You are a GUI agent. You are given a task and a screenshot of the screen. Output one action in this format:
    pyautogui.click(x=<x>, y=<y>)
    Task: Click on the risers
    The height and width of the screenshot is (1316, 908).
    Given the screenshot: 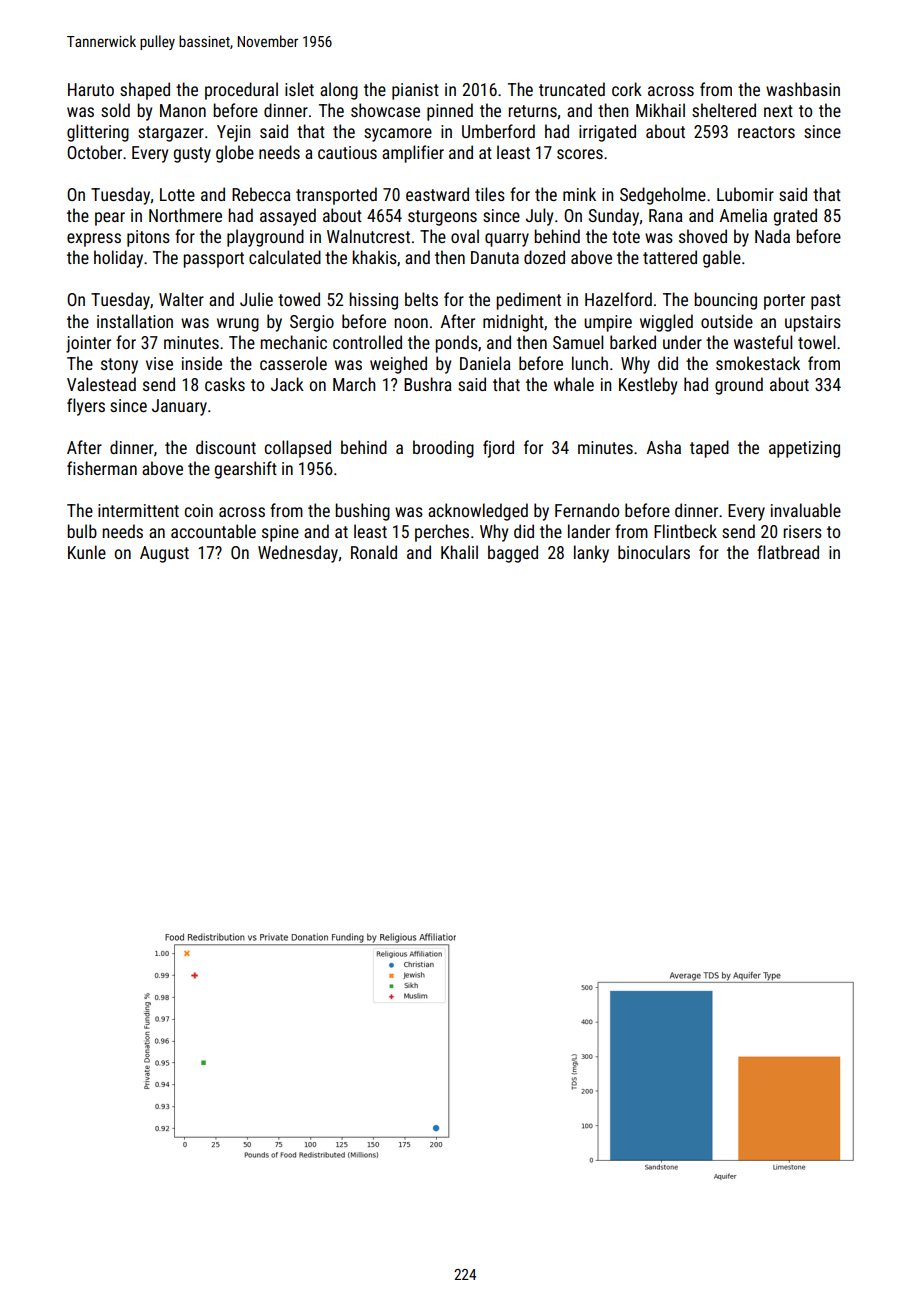 What is the action you would take?
    pyautogui.click(x=802, y=531)
